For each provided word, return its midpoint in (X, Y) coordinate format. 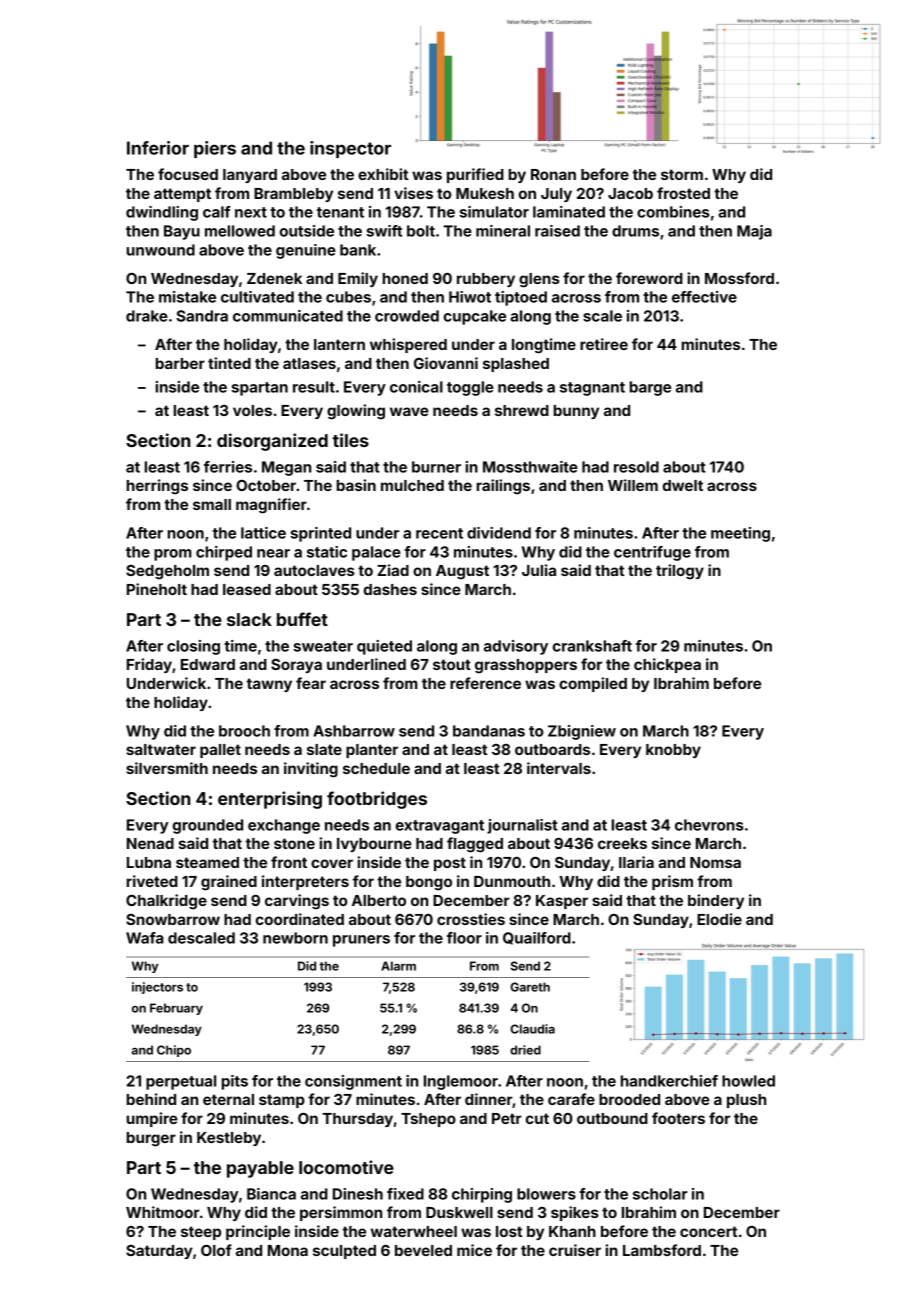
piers (215, 149)
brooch (244, 731)
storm (682, 174)
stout (452, 664)
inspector (350, 149)
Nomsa (715, 862)
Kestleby (229, 1139)
